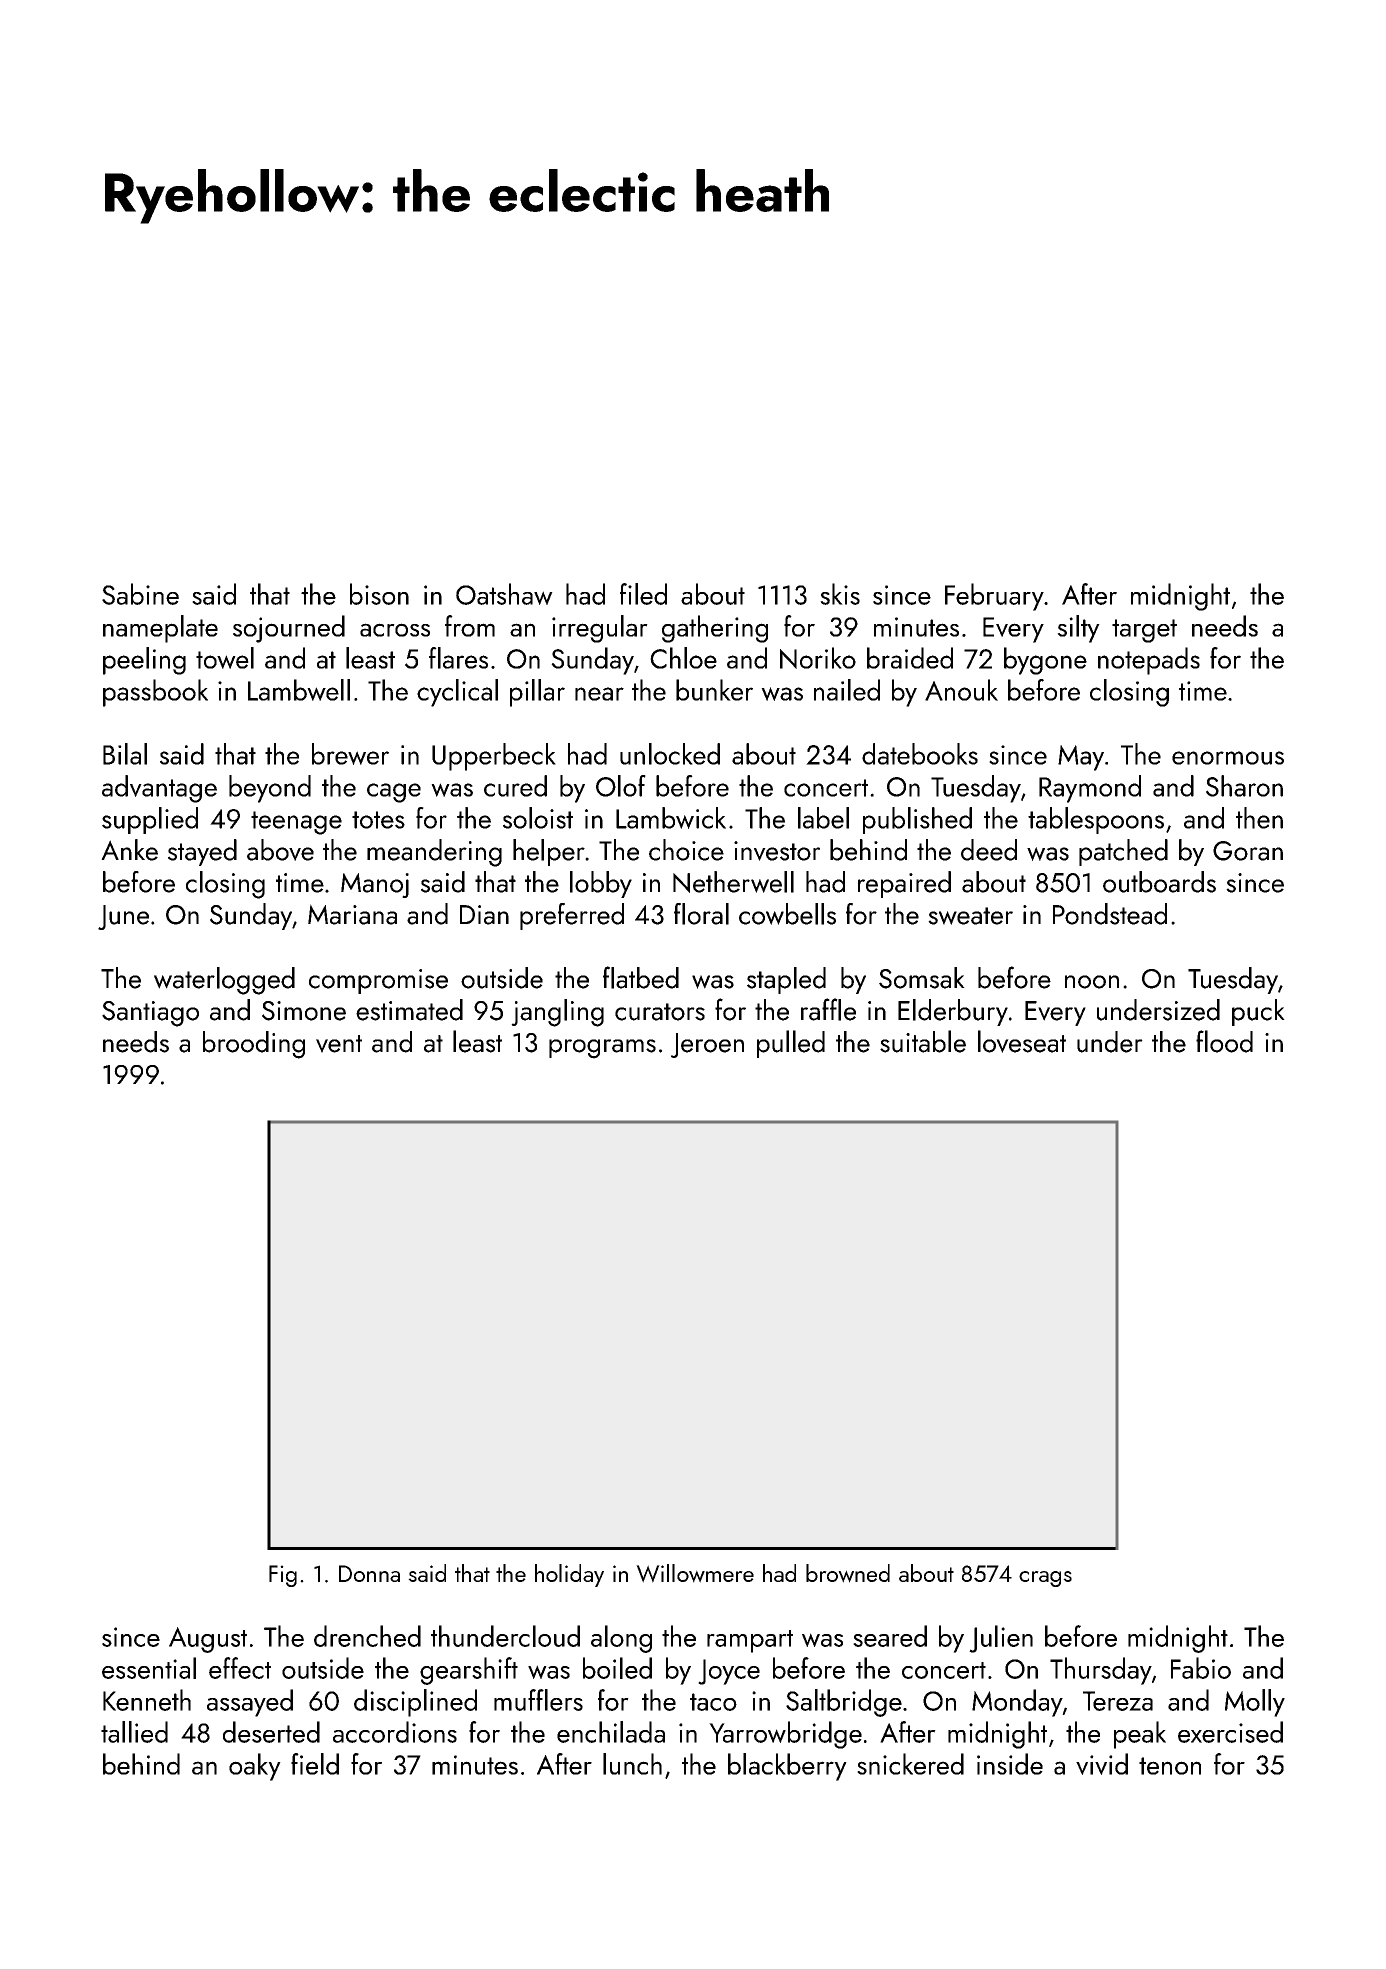 Image resolution: width=1386 pixels, height=1969 pixels. Describe the element at coordinates (1144, 631) in the screenshot. I see `target` at that location.
